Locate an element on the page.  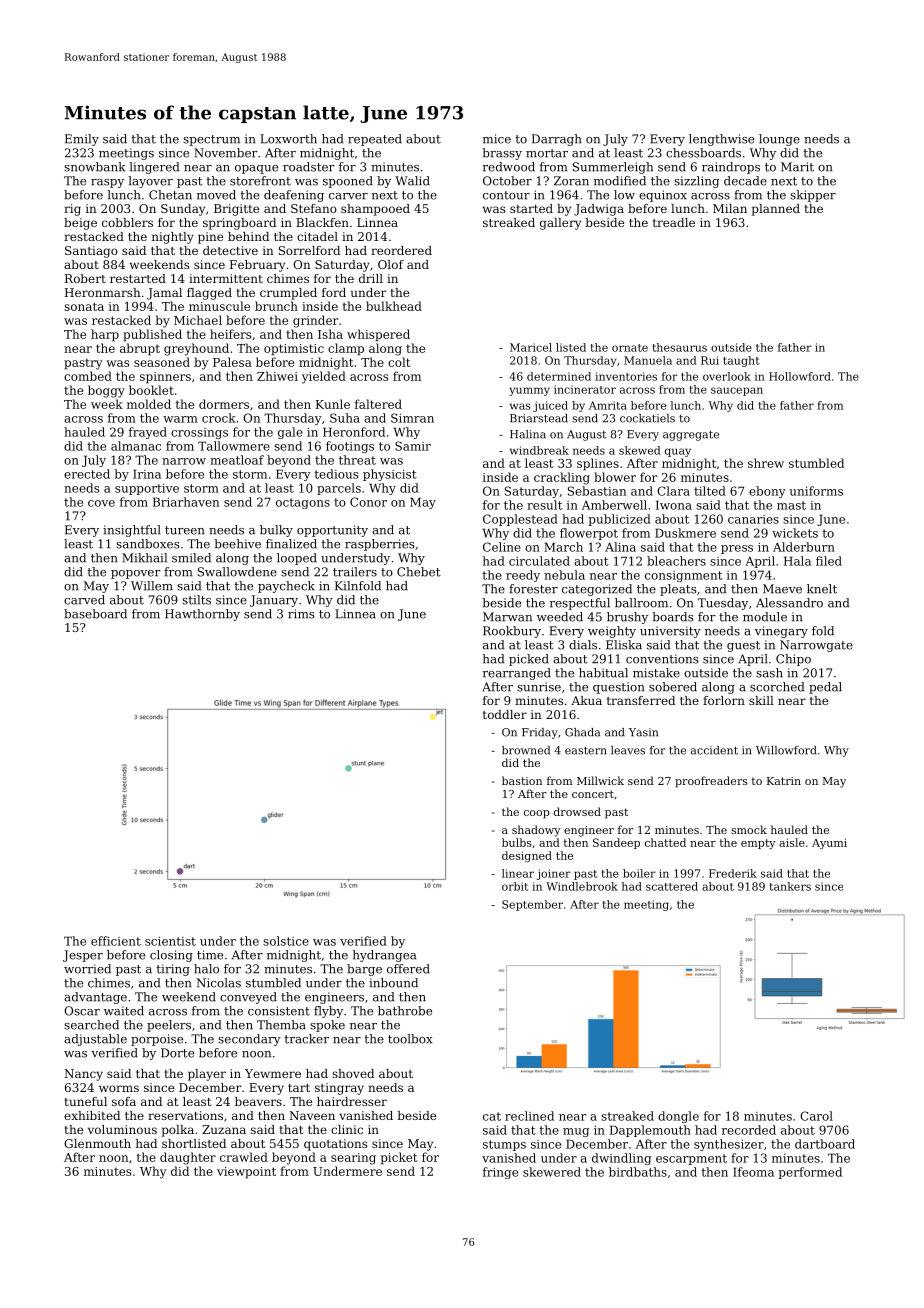
solstice is located at coordinates (286, 941).
